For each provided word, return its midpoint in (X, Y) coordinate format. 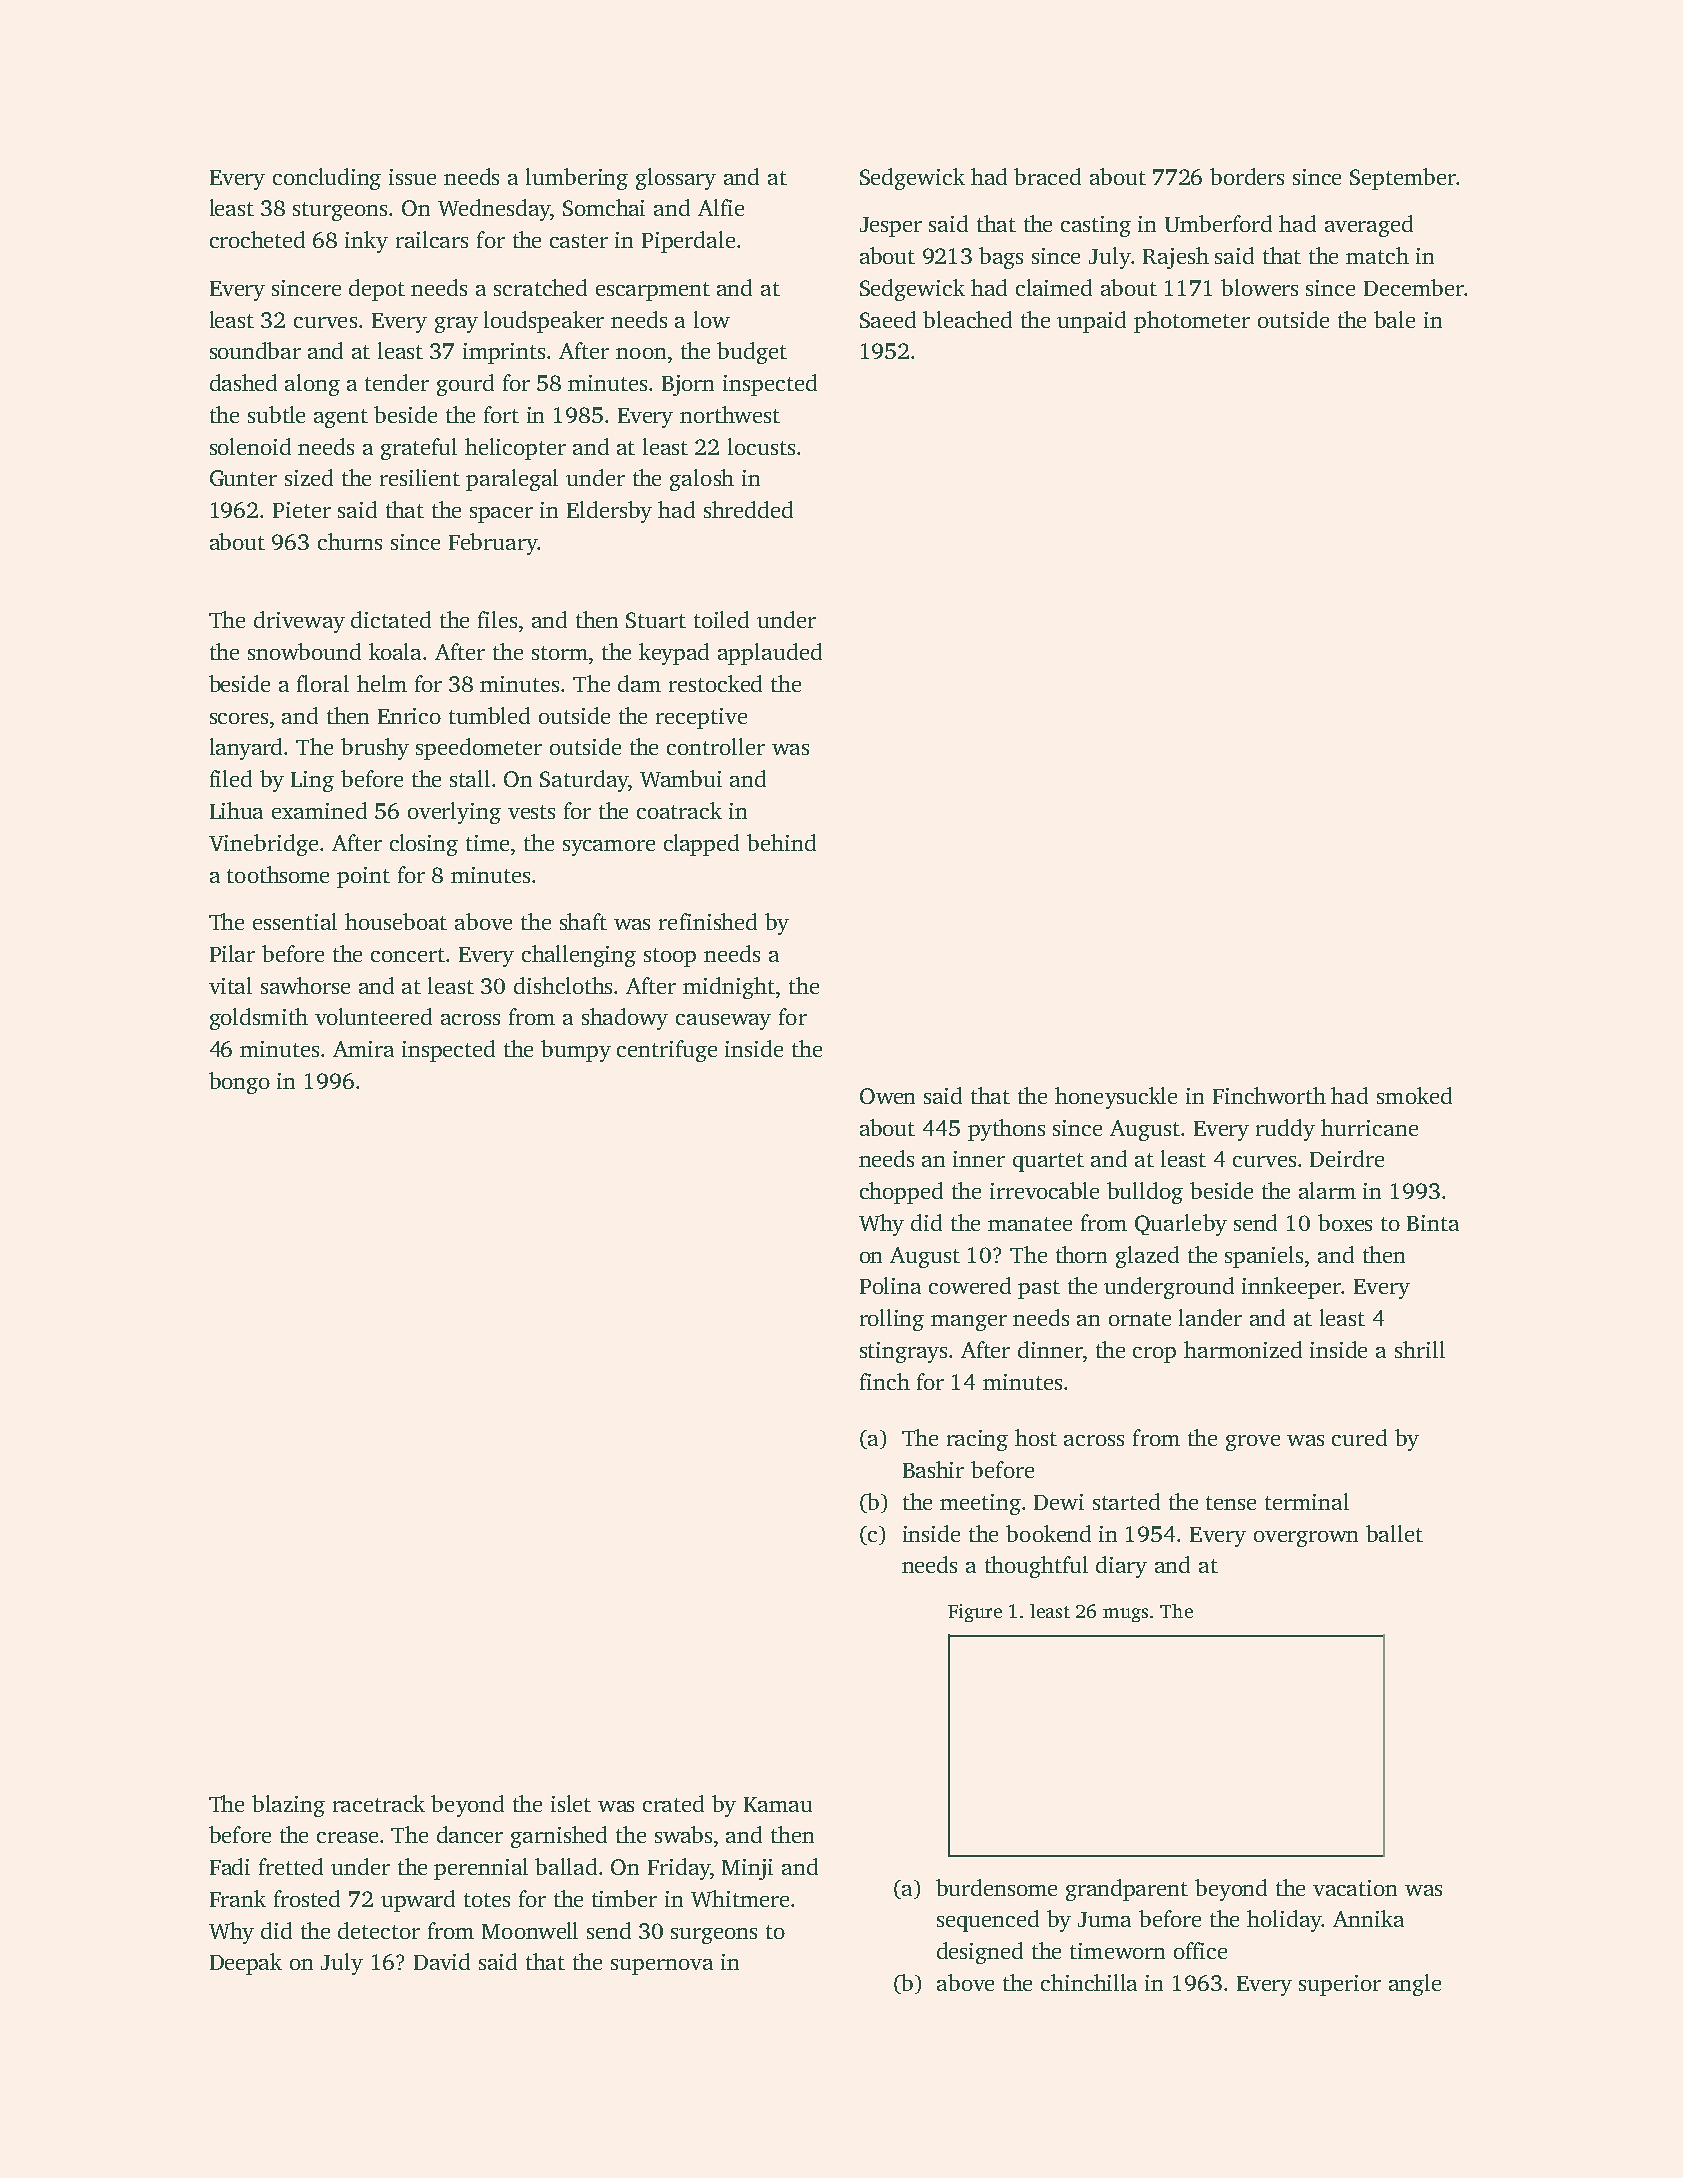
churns (350, 541)
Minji (747, 1869)
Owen (887, 1096)
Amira (363, 1049)
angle (1415, 1985)
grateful (419, 449)
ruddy (1285, 1130)
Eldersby (609, 512)
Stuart (656, 620)
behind (781, 842)
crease (347, 1837)
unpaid (1091, 322)
